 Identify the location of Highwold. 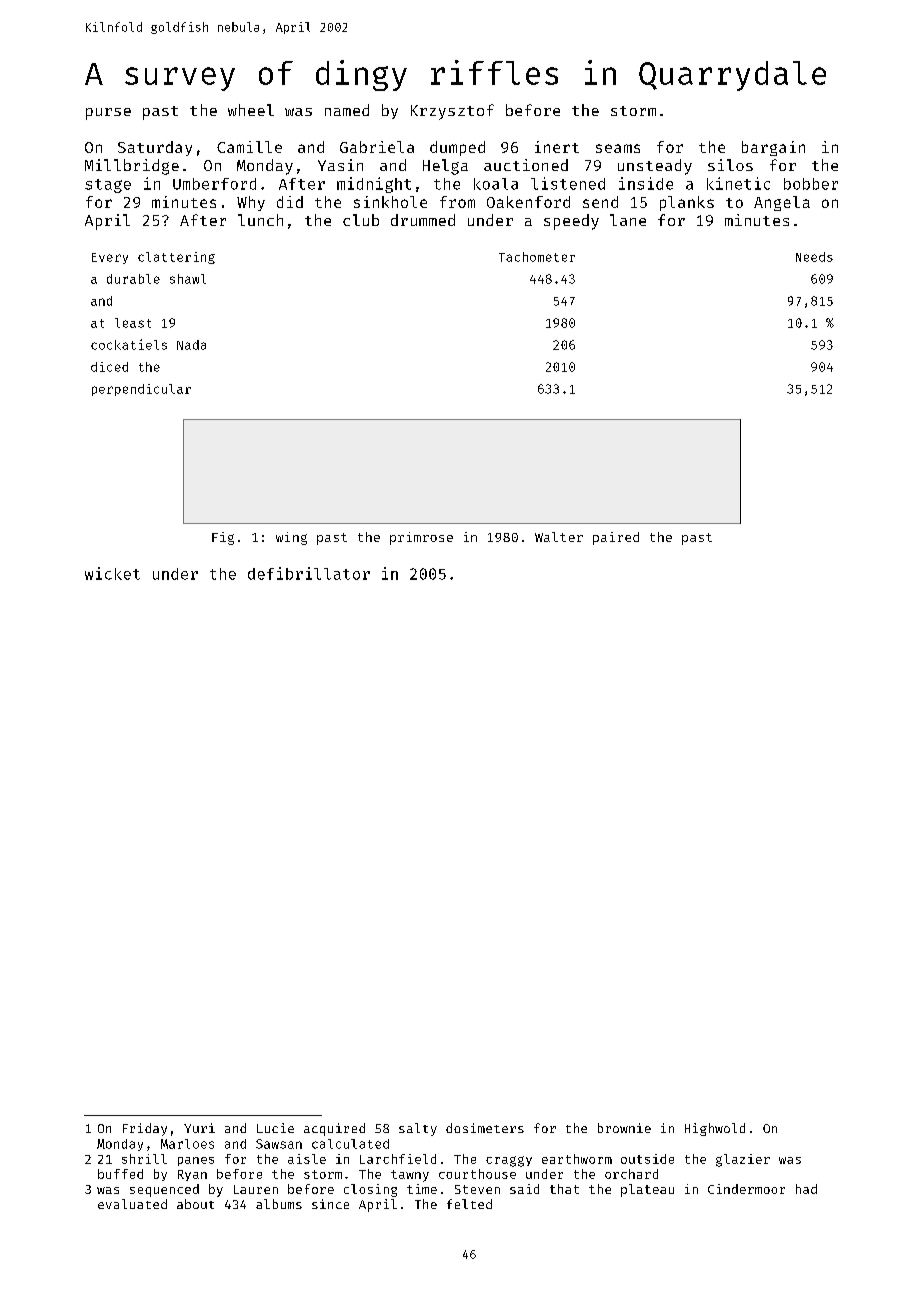
(715, 1129).
